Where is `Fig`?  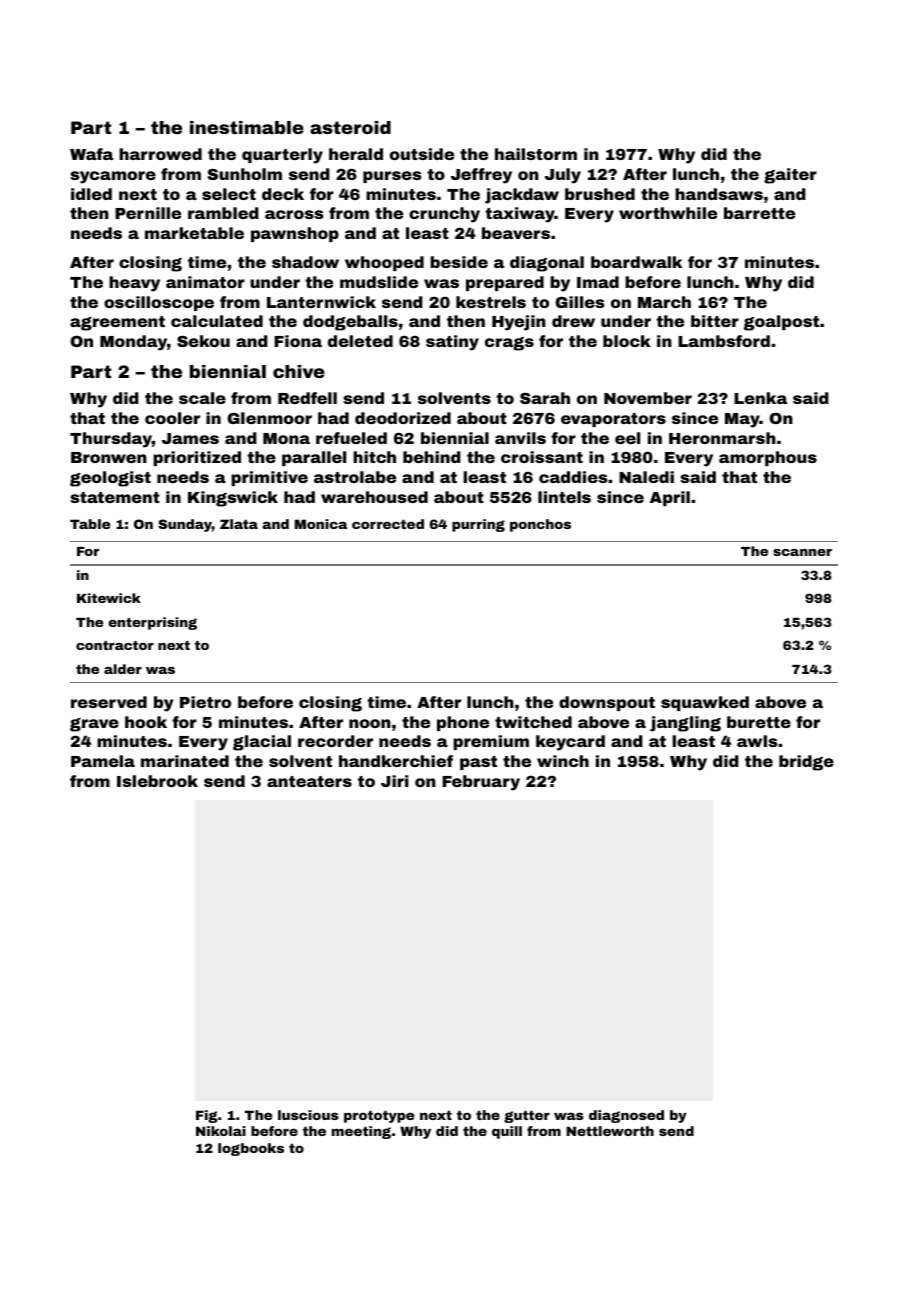
Fig is located at coordinates (207, 1116).
